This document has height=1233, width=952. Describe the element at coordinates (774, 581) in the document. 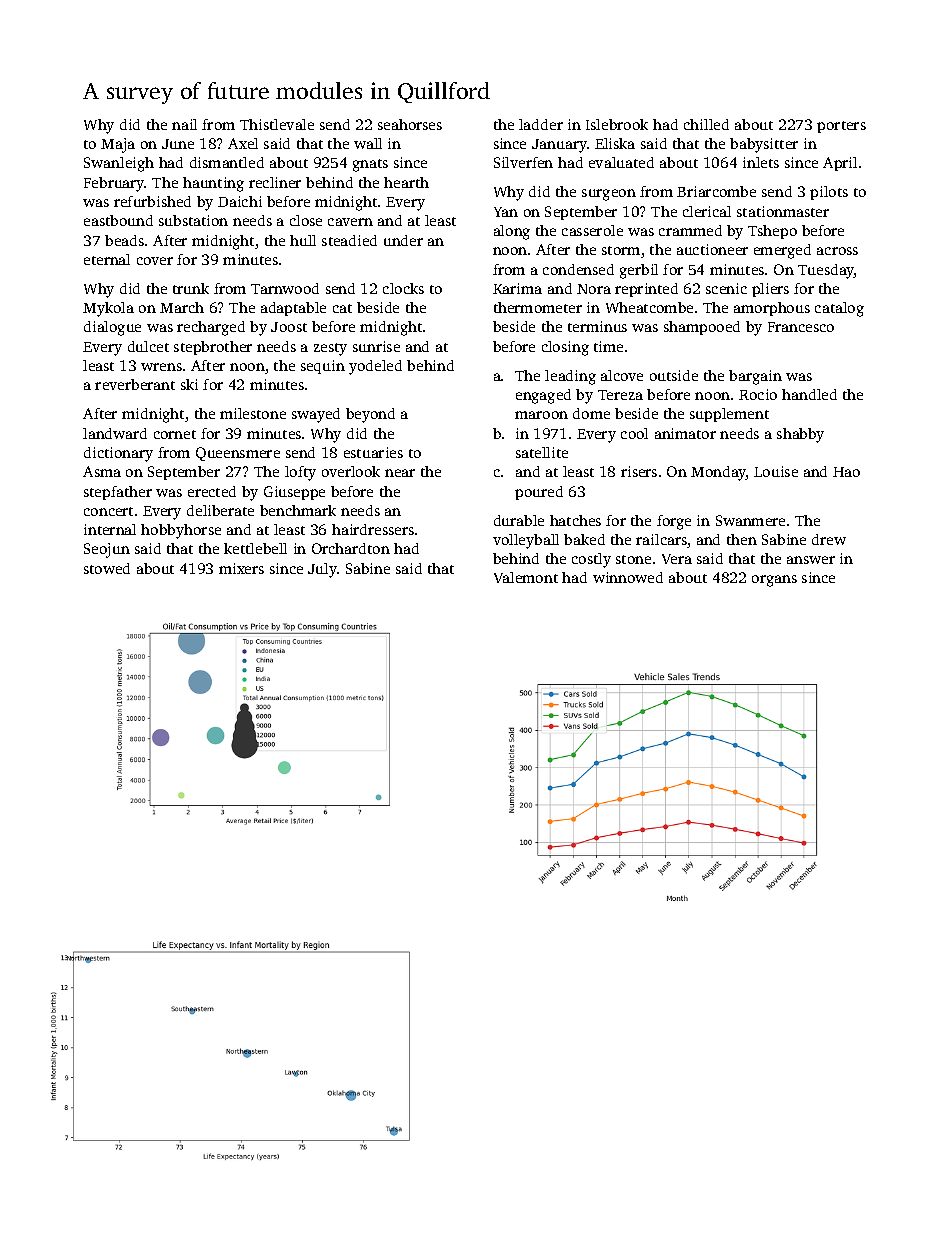

I see `organs` at that location.
